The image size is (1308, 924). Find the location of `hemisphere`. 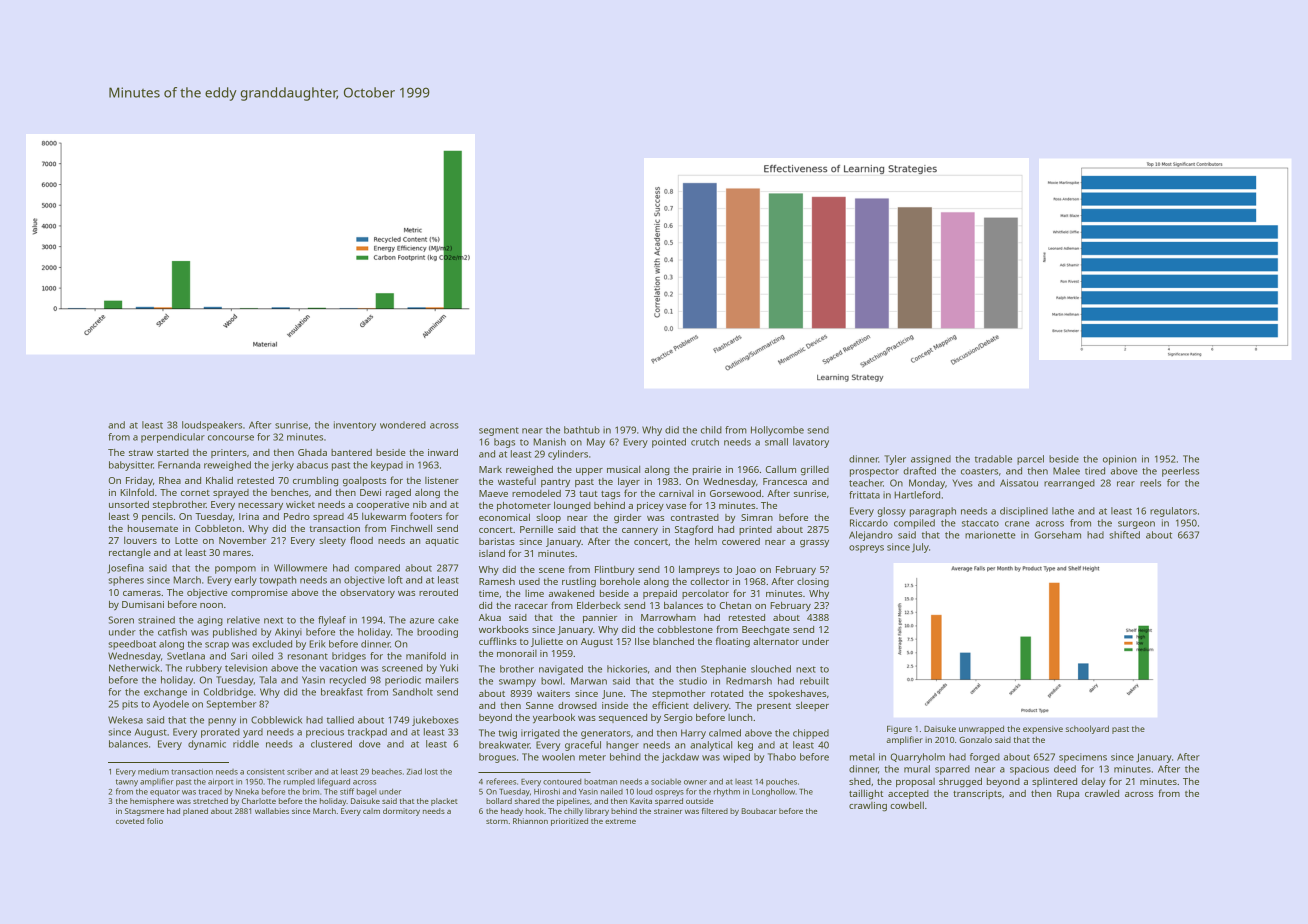

hemisphere is located at coordinates (152, 802).
